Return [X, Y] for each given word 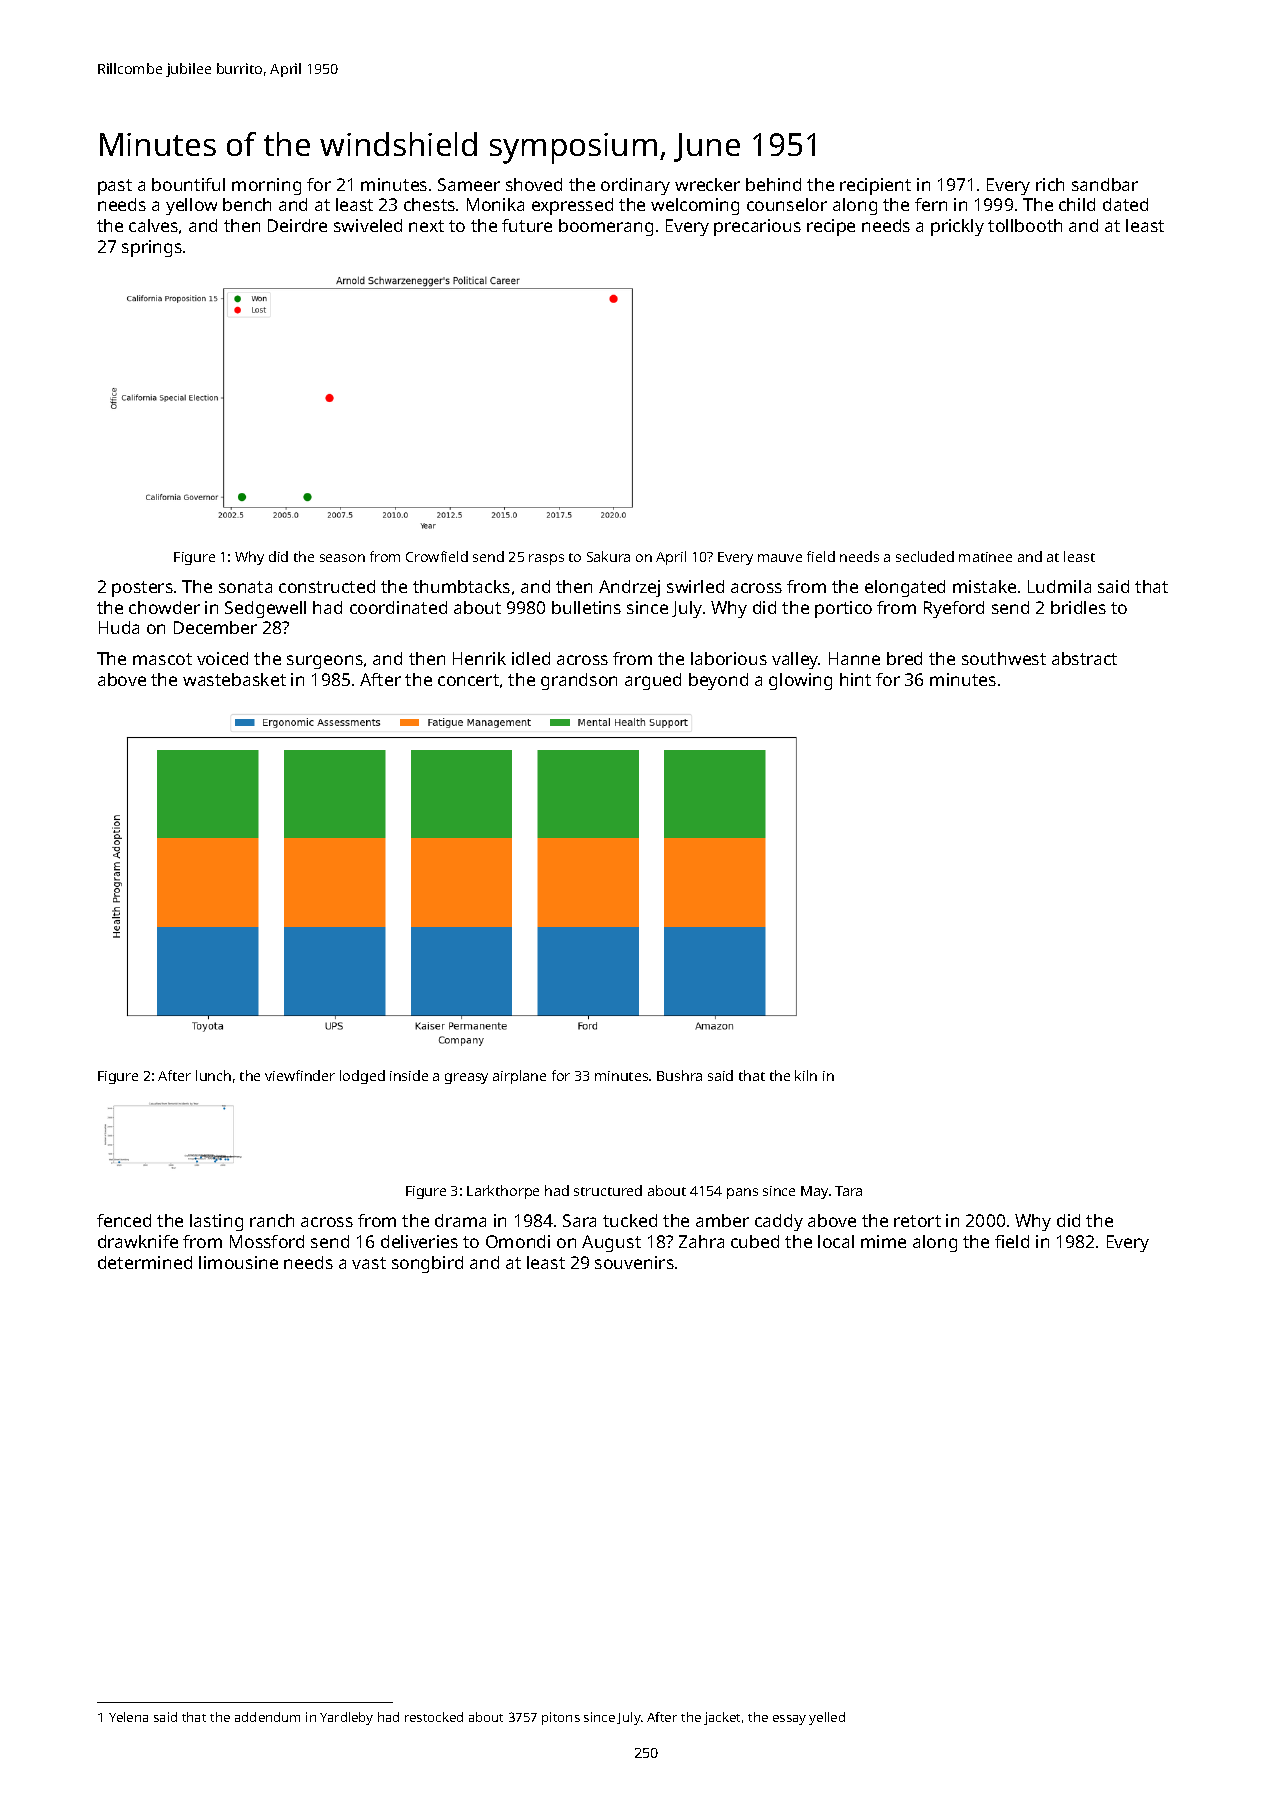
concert [468, 680]
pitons [561, 1718]
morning [266, 186]
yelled [827, 1718]
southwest [1004, 658]
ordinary [635, 186]
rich [1050, 184]
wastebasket [234, 679]
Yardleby [346, 1718]
